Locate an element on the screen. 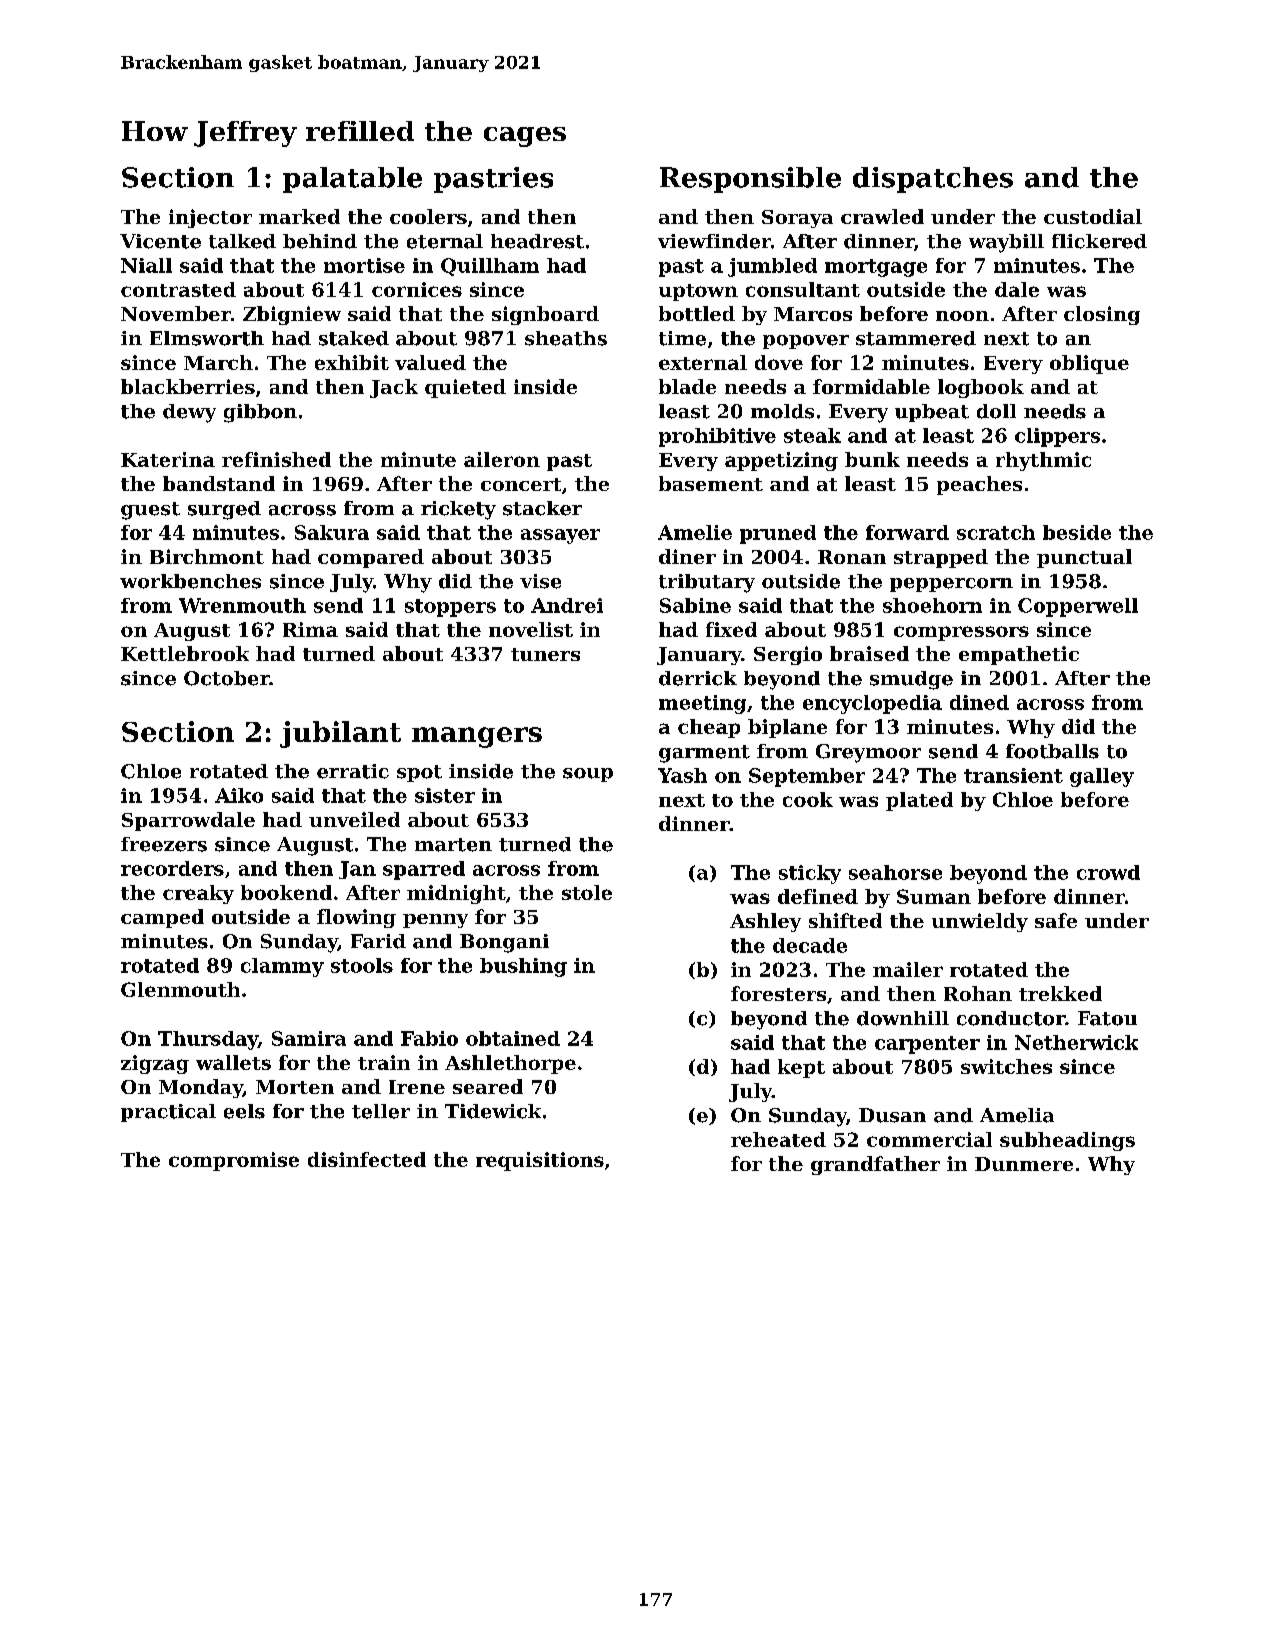 The width and height of the screenshot is (1275, 1650). injector is located at coordinates (210, 218).
